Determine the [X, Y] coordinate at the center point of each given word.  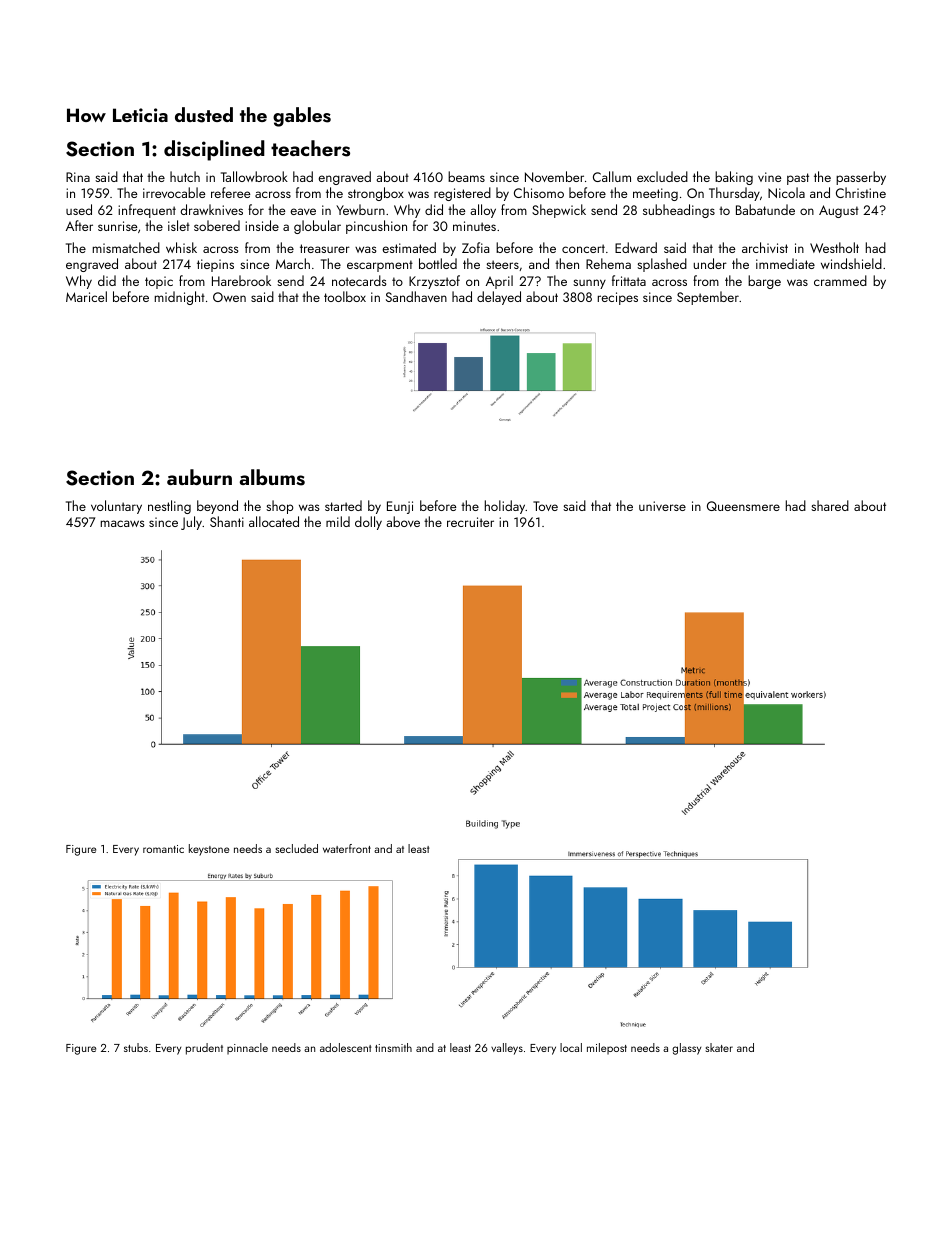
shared [830, 505]
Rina [78, 177]
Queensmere [743, 506]
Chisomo [539, 192]
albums [272, 477]
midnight [180, 298]
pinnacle [247, 1049]
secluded [297, 848]
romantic [163, 849]
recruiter [470, 522]
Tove [545, 506]
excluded [662, 176]
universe [662, 506]
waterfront [347, 848]
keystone [209, 850]
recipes [618, 298]
